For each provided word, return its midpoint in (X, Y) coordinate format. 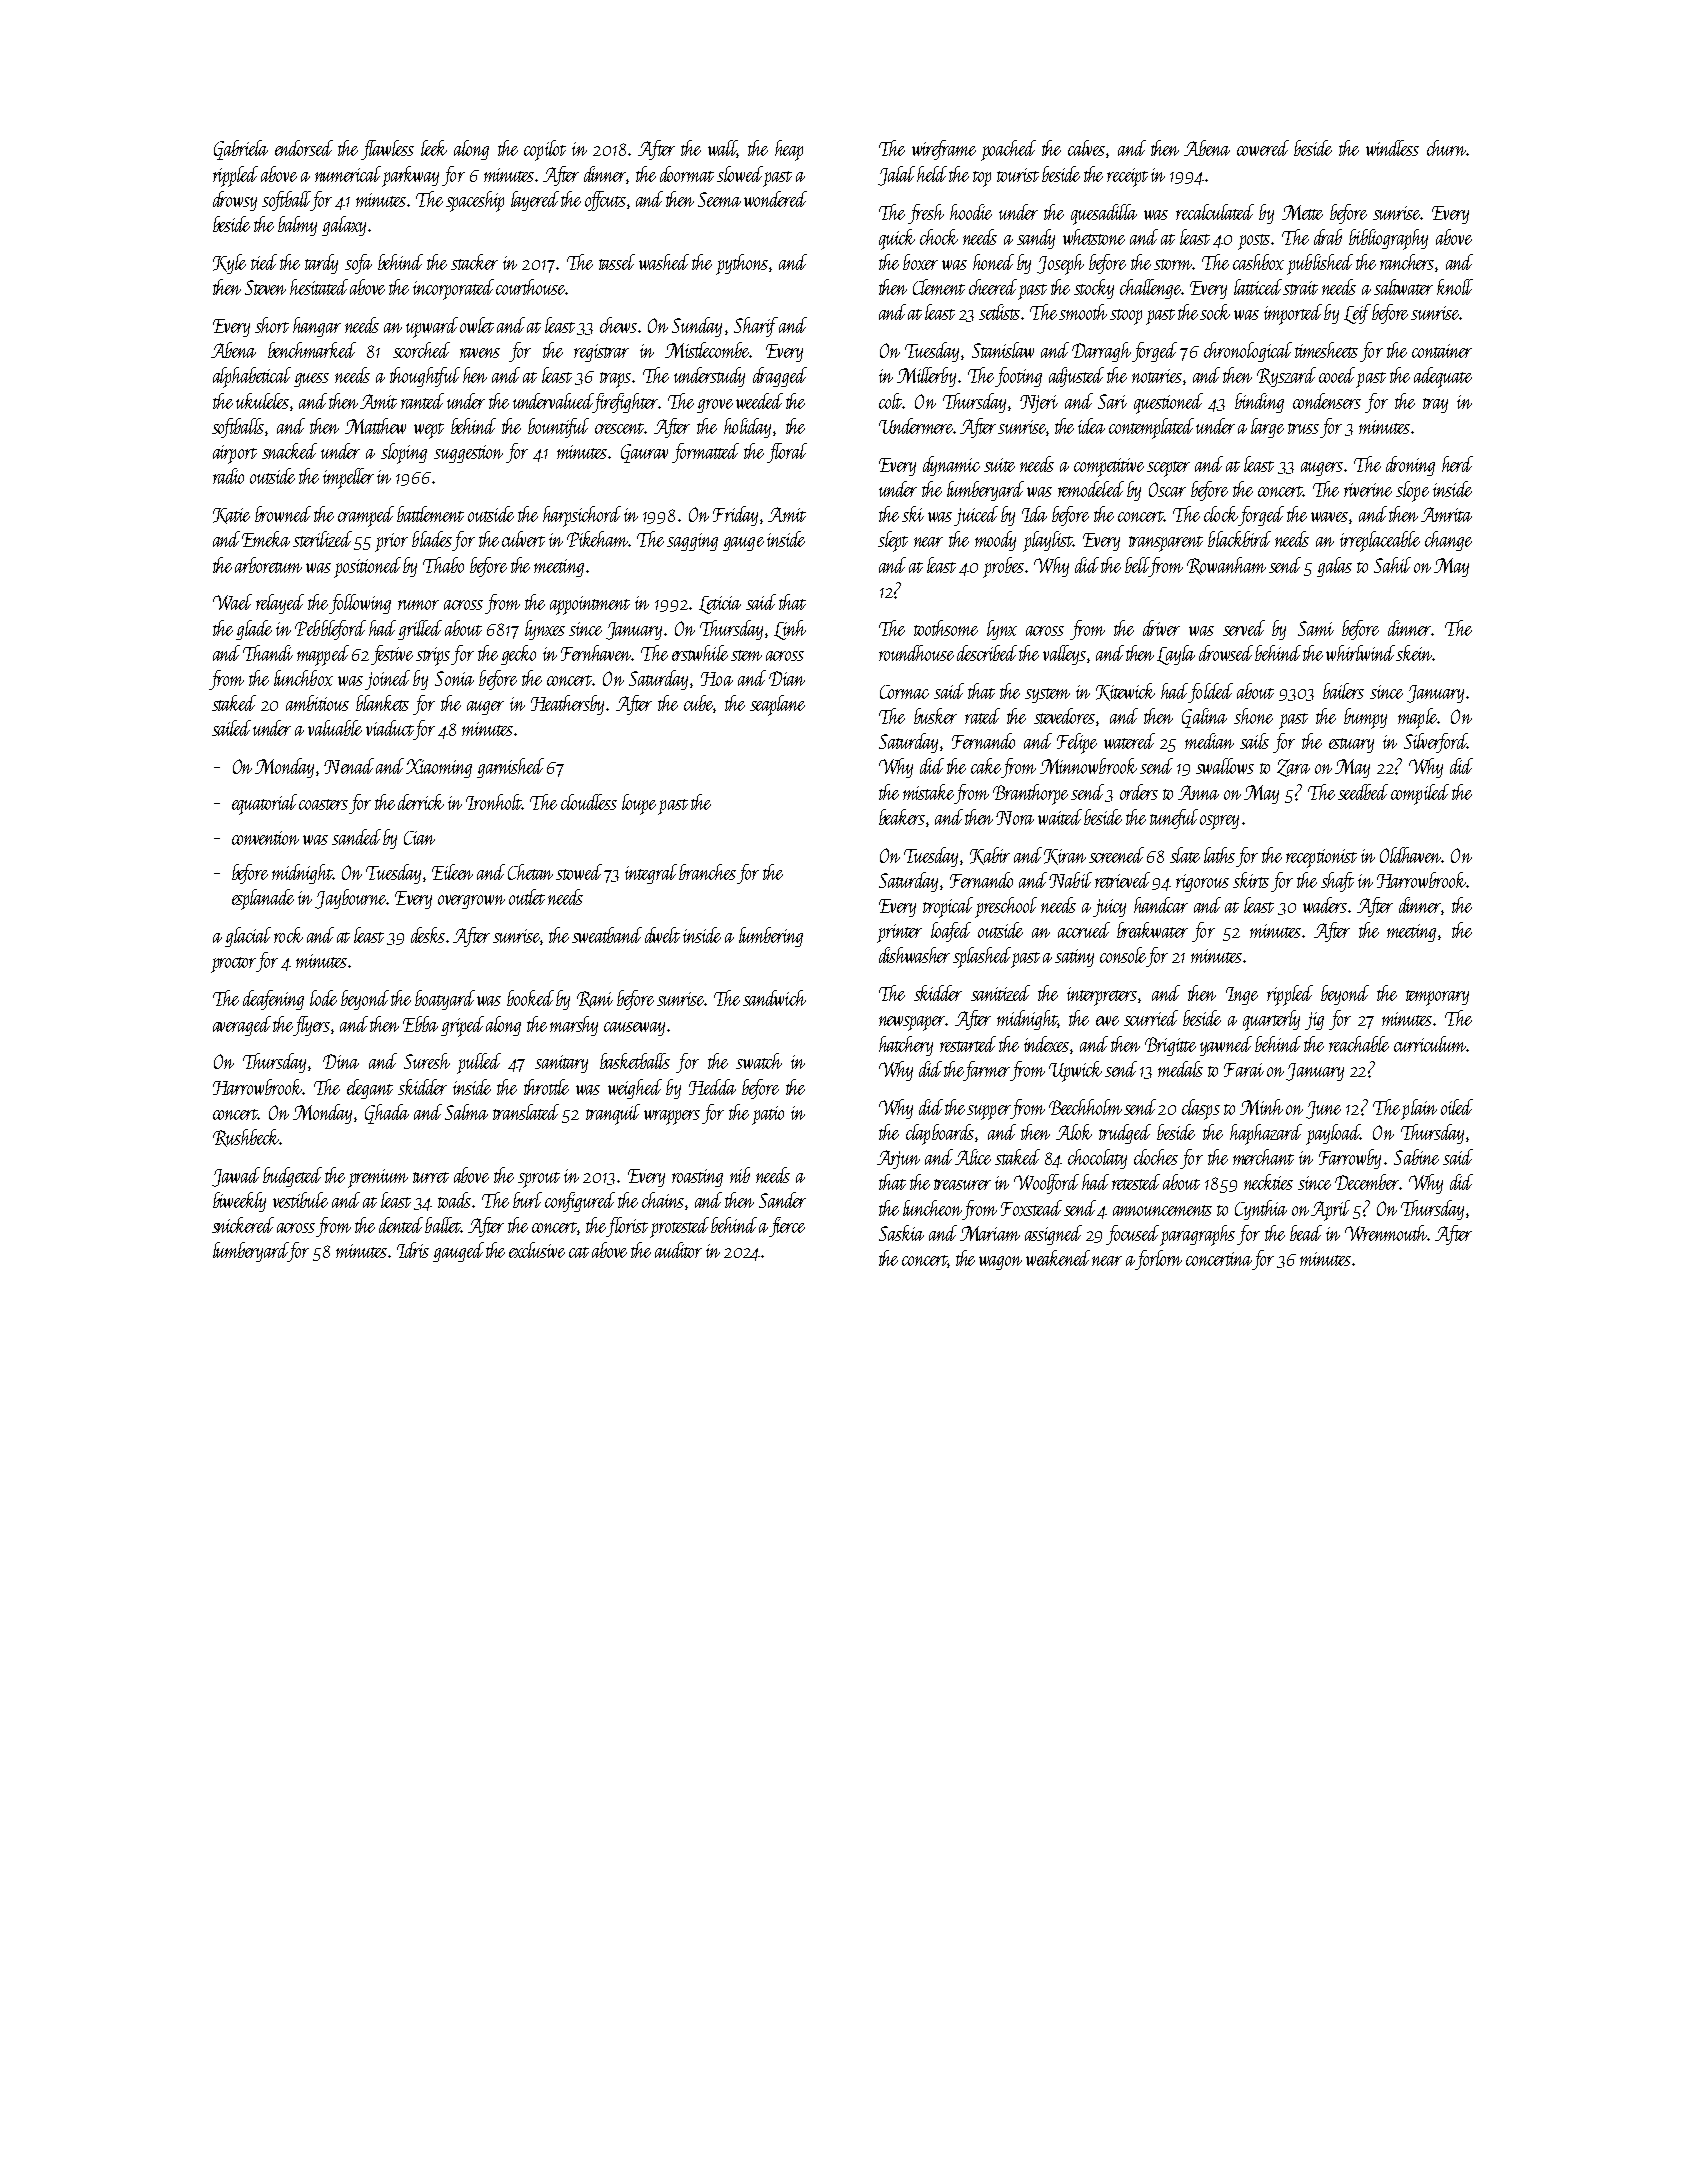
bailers (1343, 691)
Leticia (720, 605)
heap (789, 150)
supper (988, 1112)
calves (1086, 148)
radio (228, 476)
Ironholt (494, 802)
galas (1334, 567)
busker (935, 716)
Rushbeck (246, 1138)
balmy (297, 226)
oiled (1457, 1107)
